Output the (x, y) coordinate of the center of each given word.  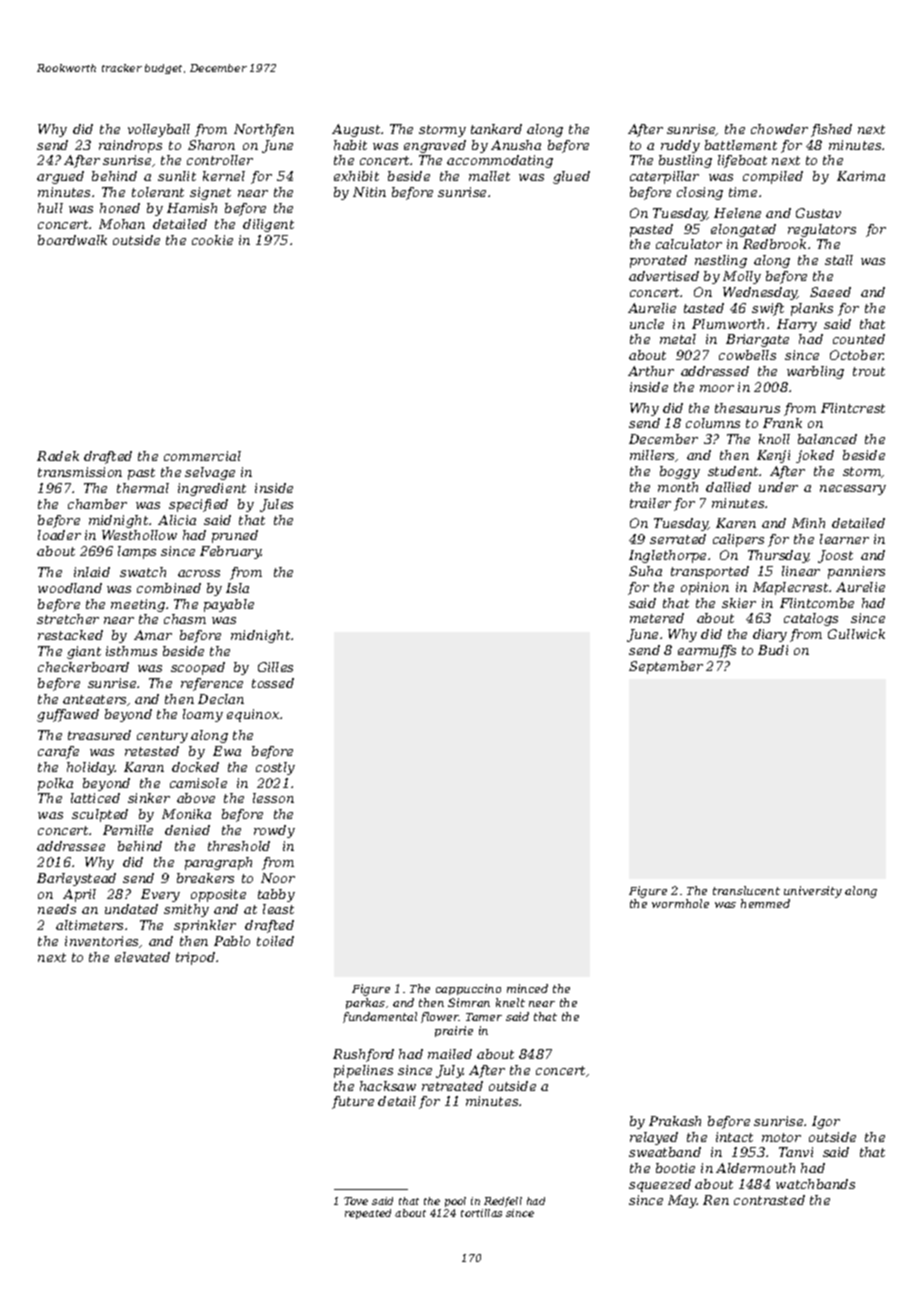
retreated (452, 1086)
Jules (276, 505)
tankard (496, 129)
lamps (137, 552)
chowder (779, 129)
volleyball (159, 130)
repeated (368, 1214)
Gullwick (856, 634)
